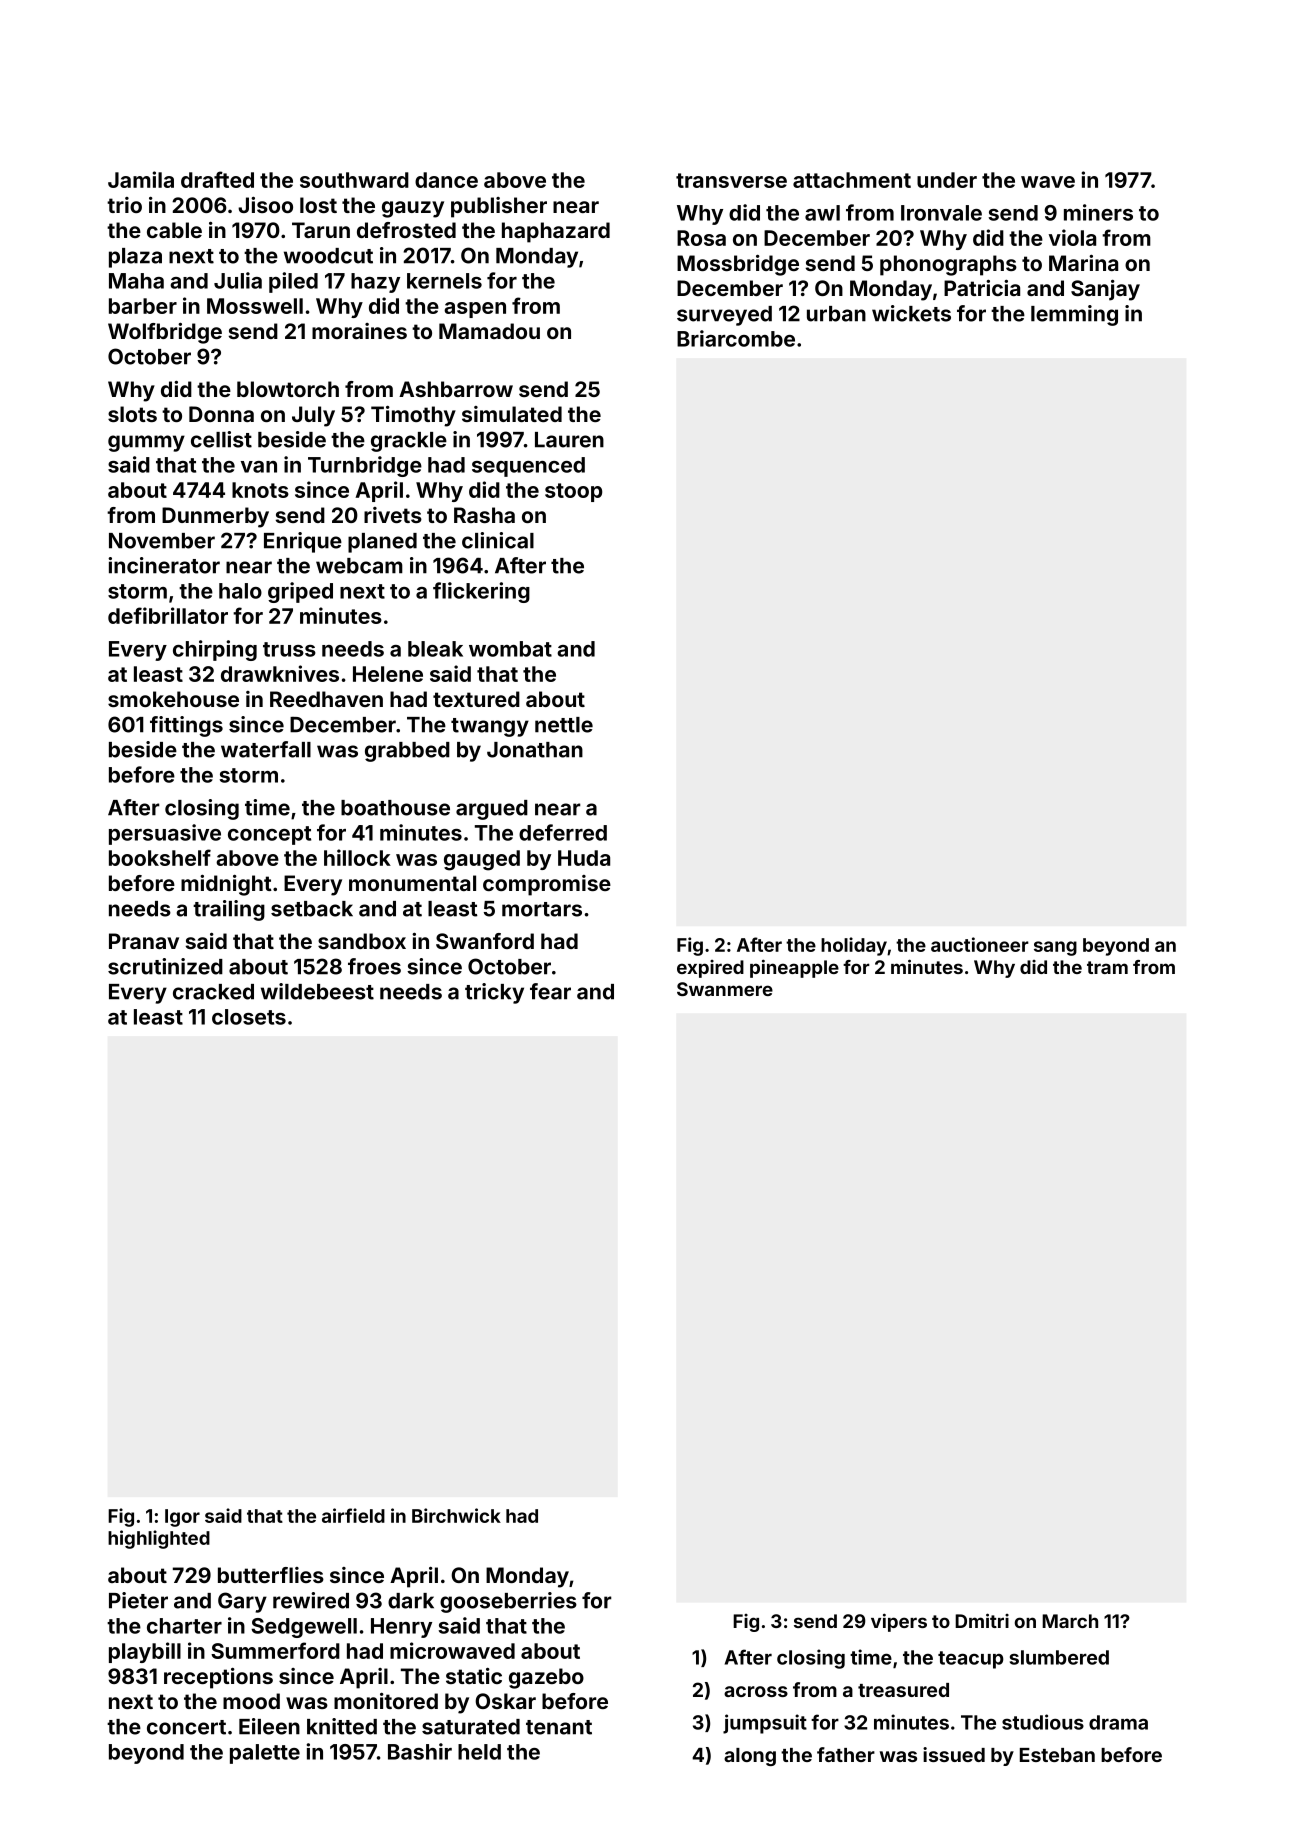 This screenshot has height=1829, width=1294. What do you see at coordinates (141, 179) in the screenshot?
I see `Jamila` at bounding box center [141, 179].
